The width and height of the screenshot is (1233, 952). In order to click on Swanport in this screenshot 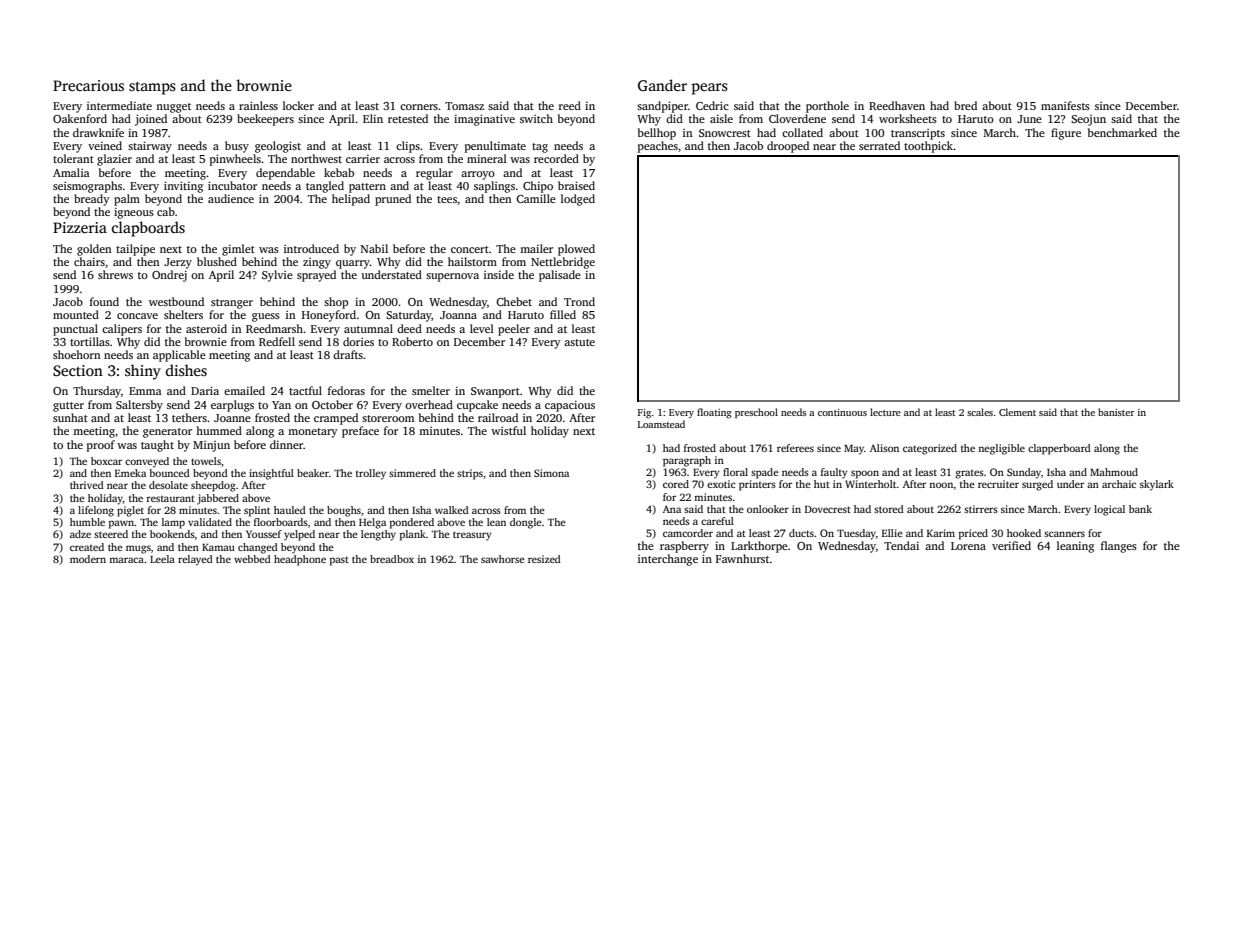, I will do `click(495, 392)`.
